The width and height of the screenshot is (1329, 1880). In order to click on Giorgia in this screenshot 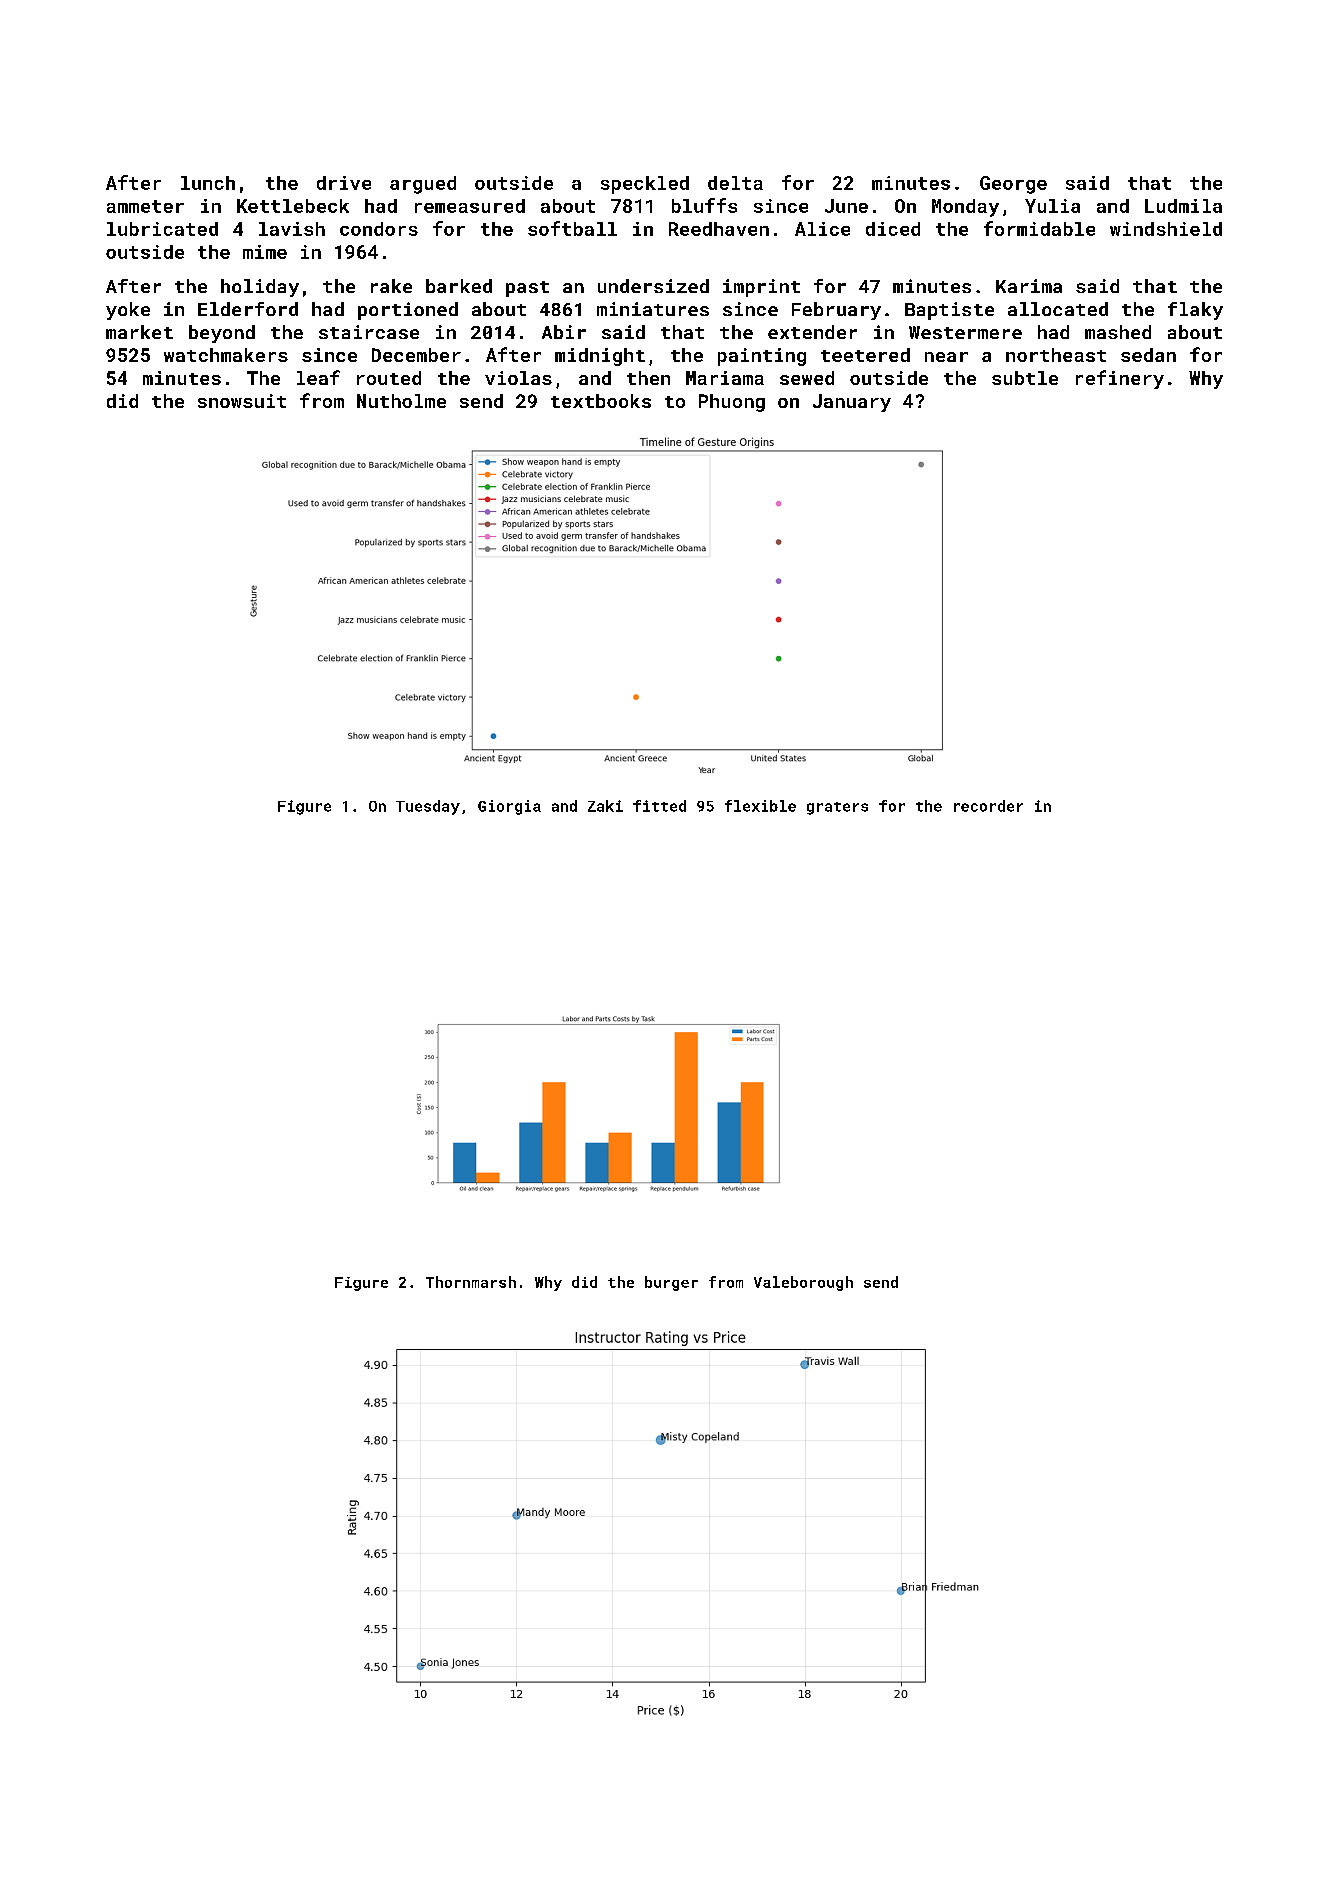, I will do `click(509, 807)`.
